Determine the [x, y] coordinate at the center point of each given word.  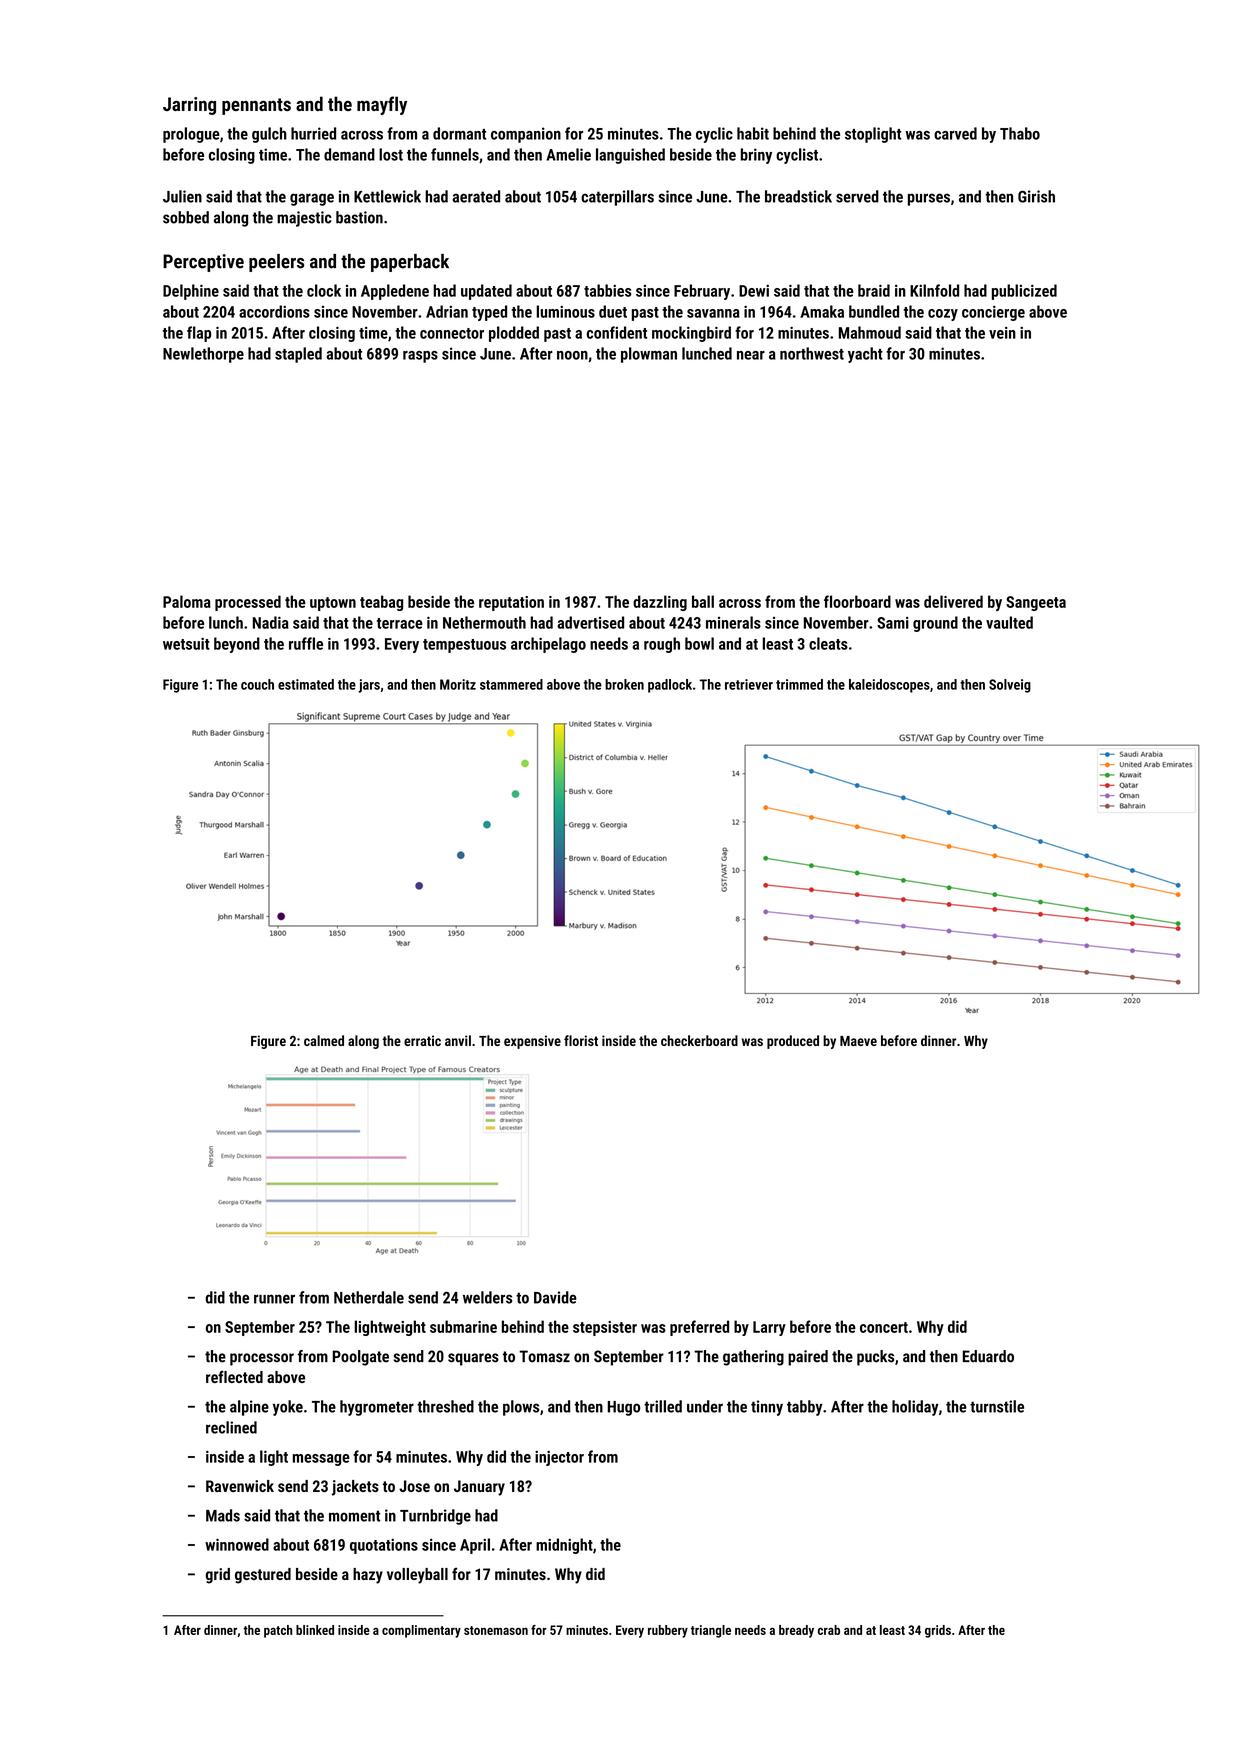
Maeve [858, 1041]
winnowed [237, 1544]
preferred [699, 1328]
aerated [476, 196]
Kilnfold [934, 290]
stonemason [496, 1630]
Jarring [189, 106]
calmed [324, 1040]
